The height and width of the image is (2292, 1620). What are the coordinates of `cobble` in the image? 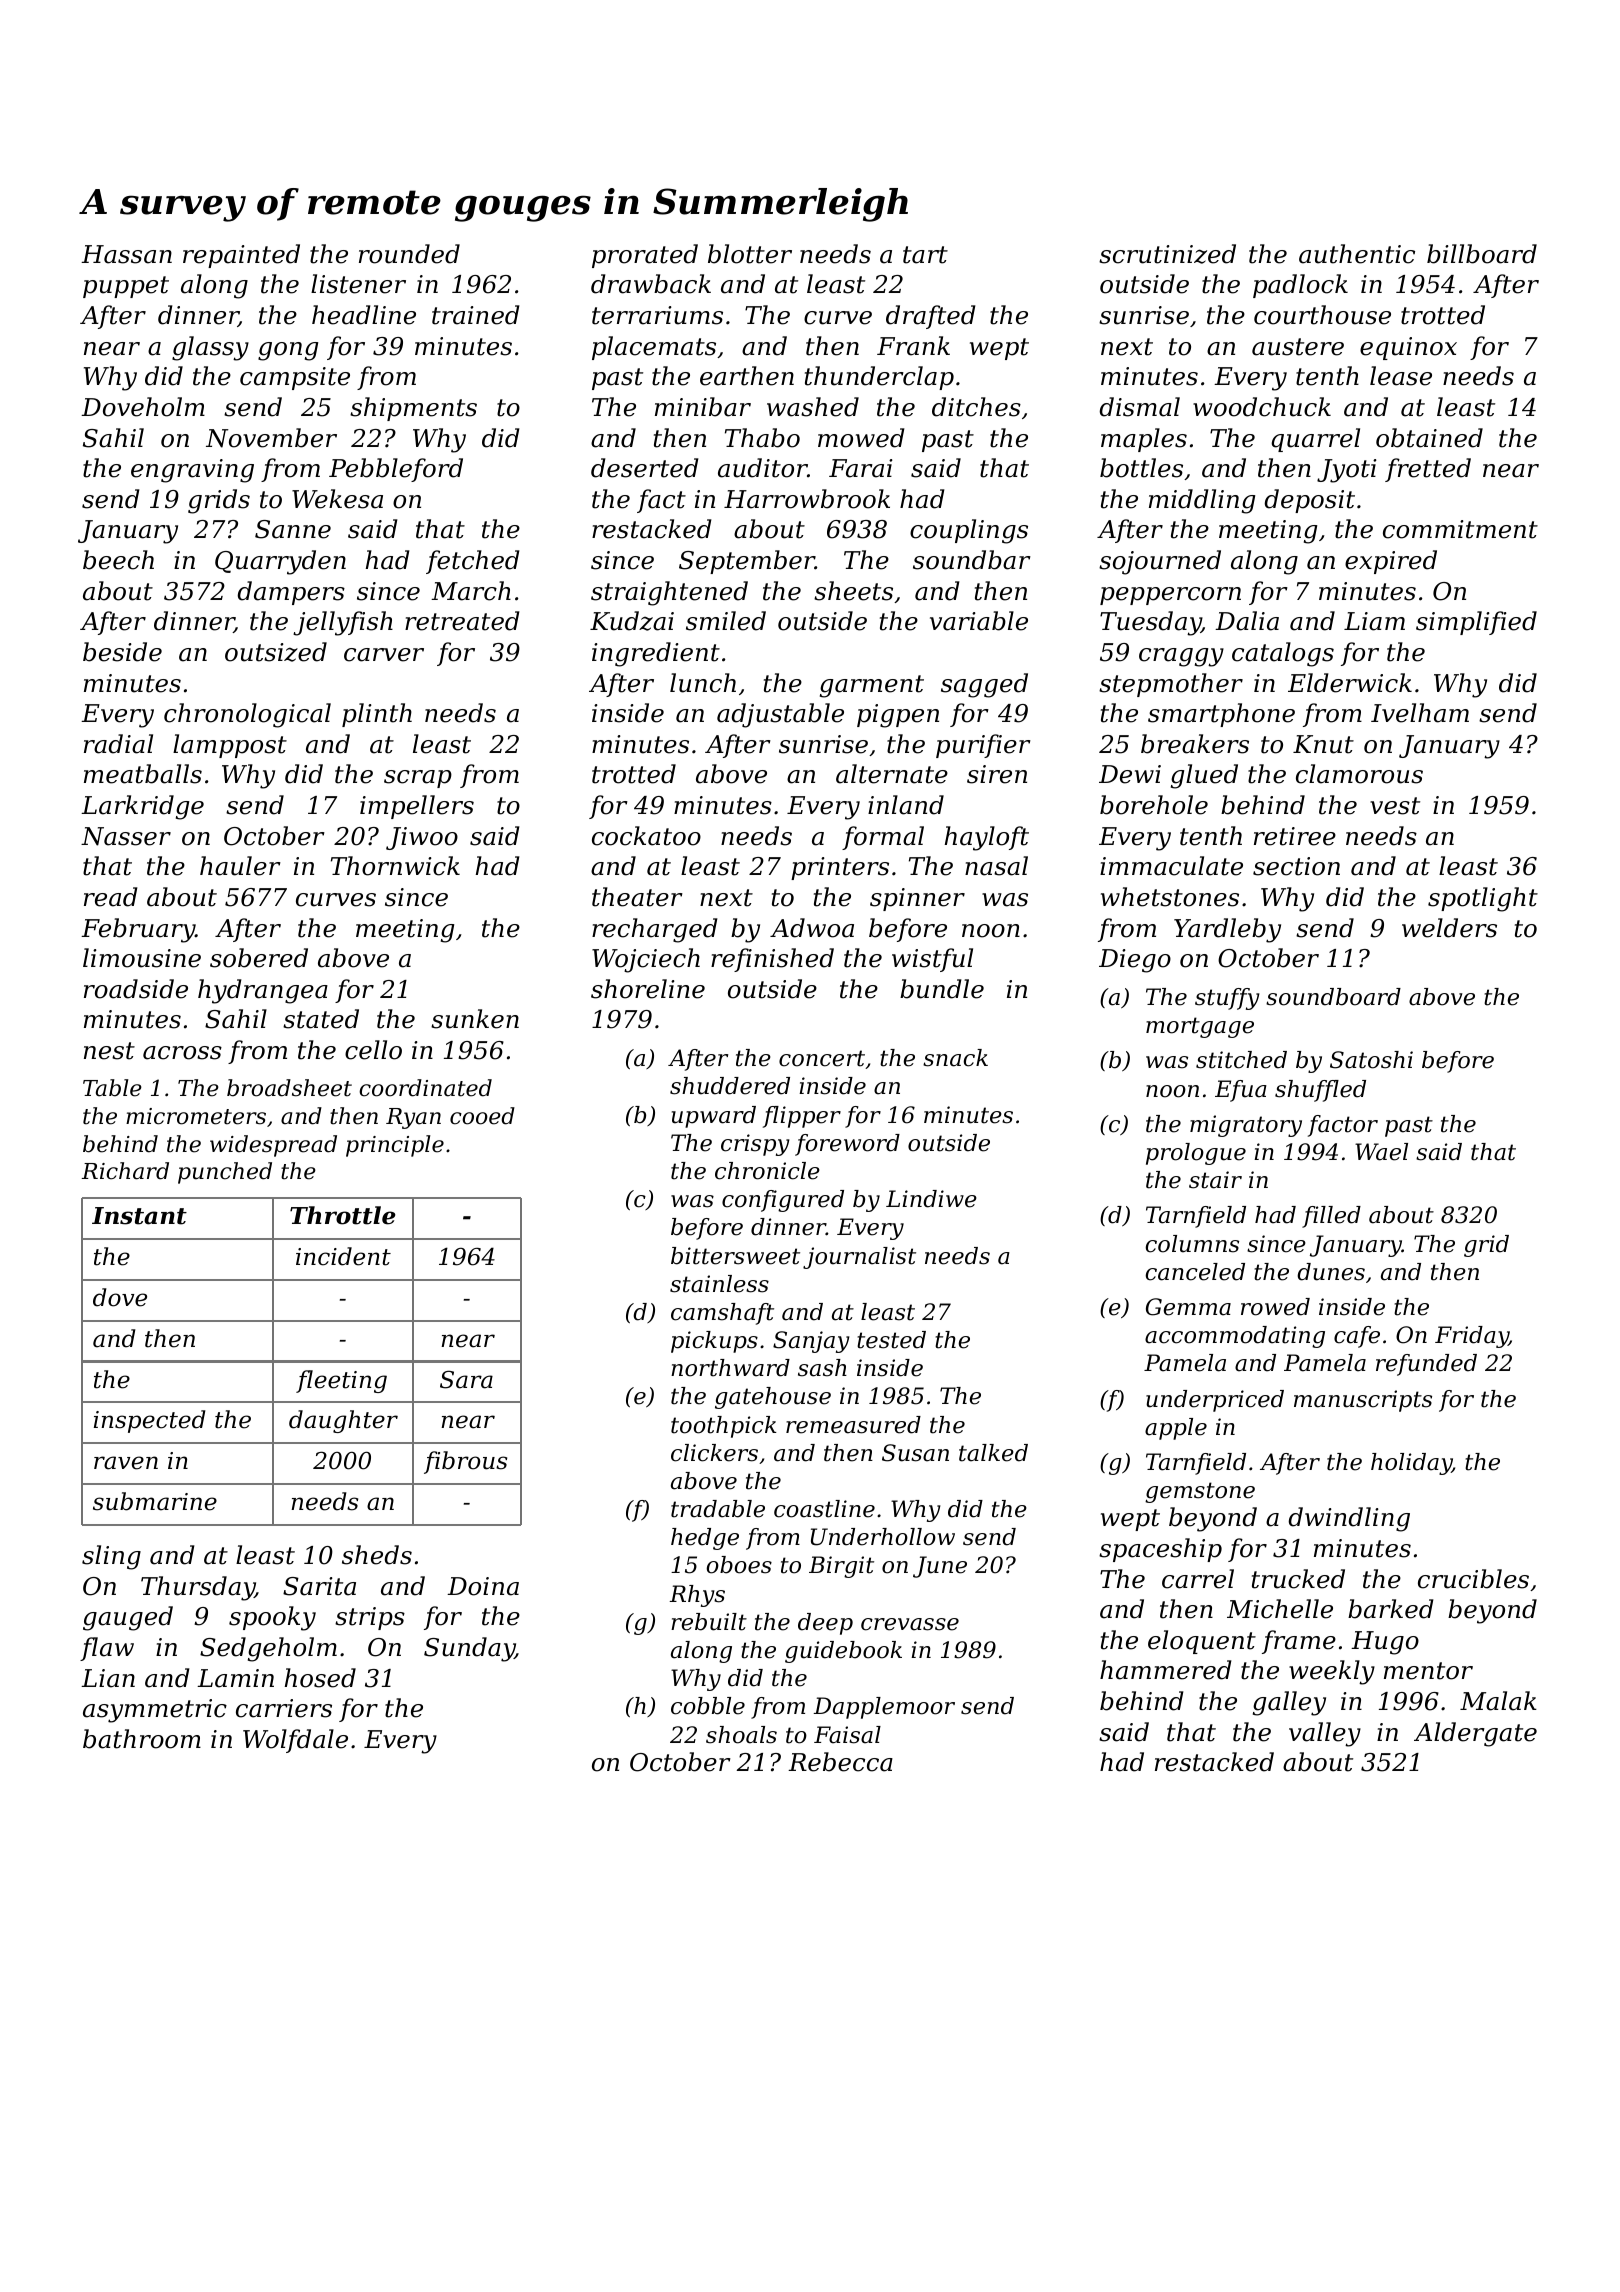 It's located at (708, 1706).
